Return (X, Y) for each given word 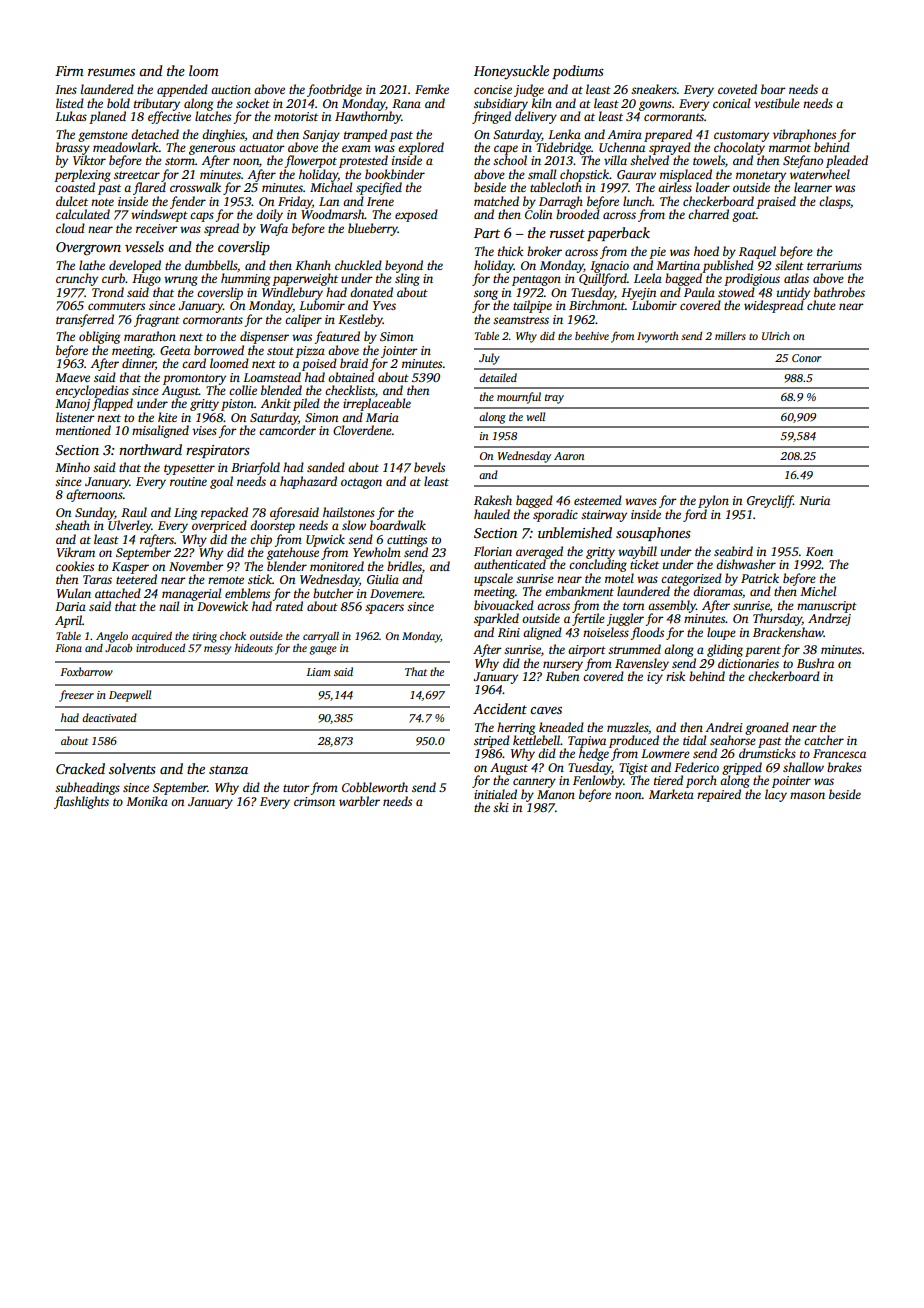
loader (713, 187)
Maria (382, 417)
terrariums (834, 265)
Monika (147, 801)
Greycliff (770, 501)
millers (730, 336)
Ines (66, 89)
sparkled (496, 619)
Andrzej (829, 619)
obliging (99, 337)
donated (371, 292)
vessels (144, 246)
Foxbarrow (86, 671)
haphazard (308, 482)
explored (421, 148)
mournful (519, 398)
